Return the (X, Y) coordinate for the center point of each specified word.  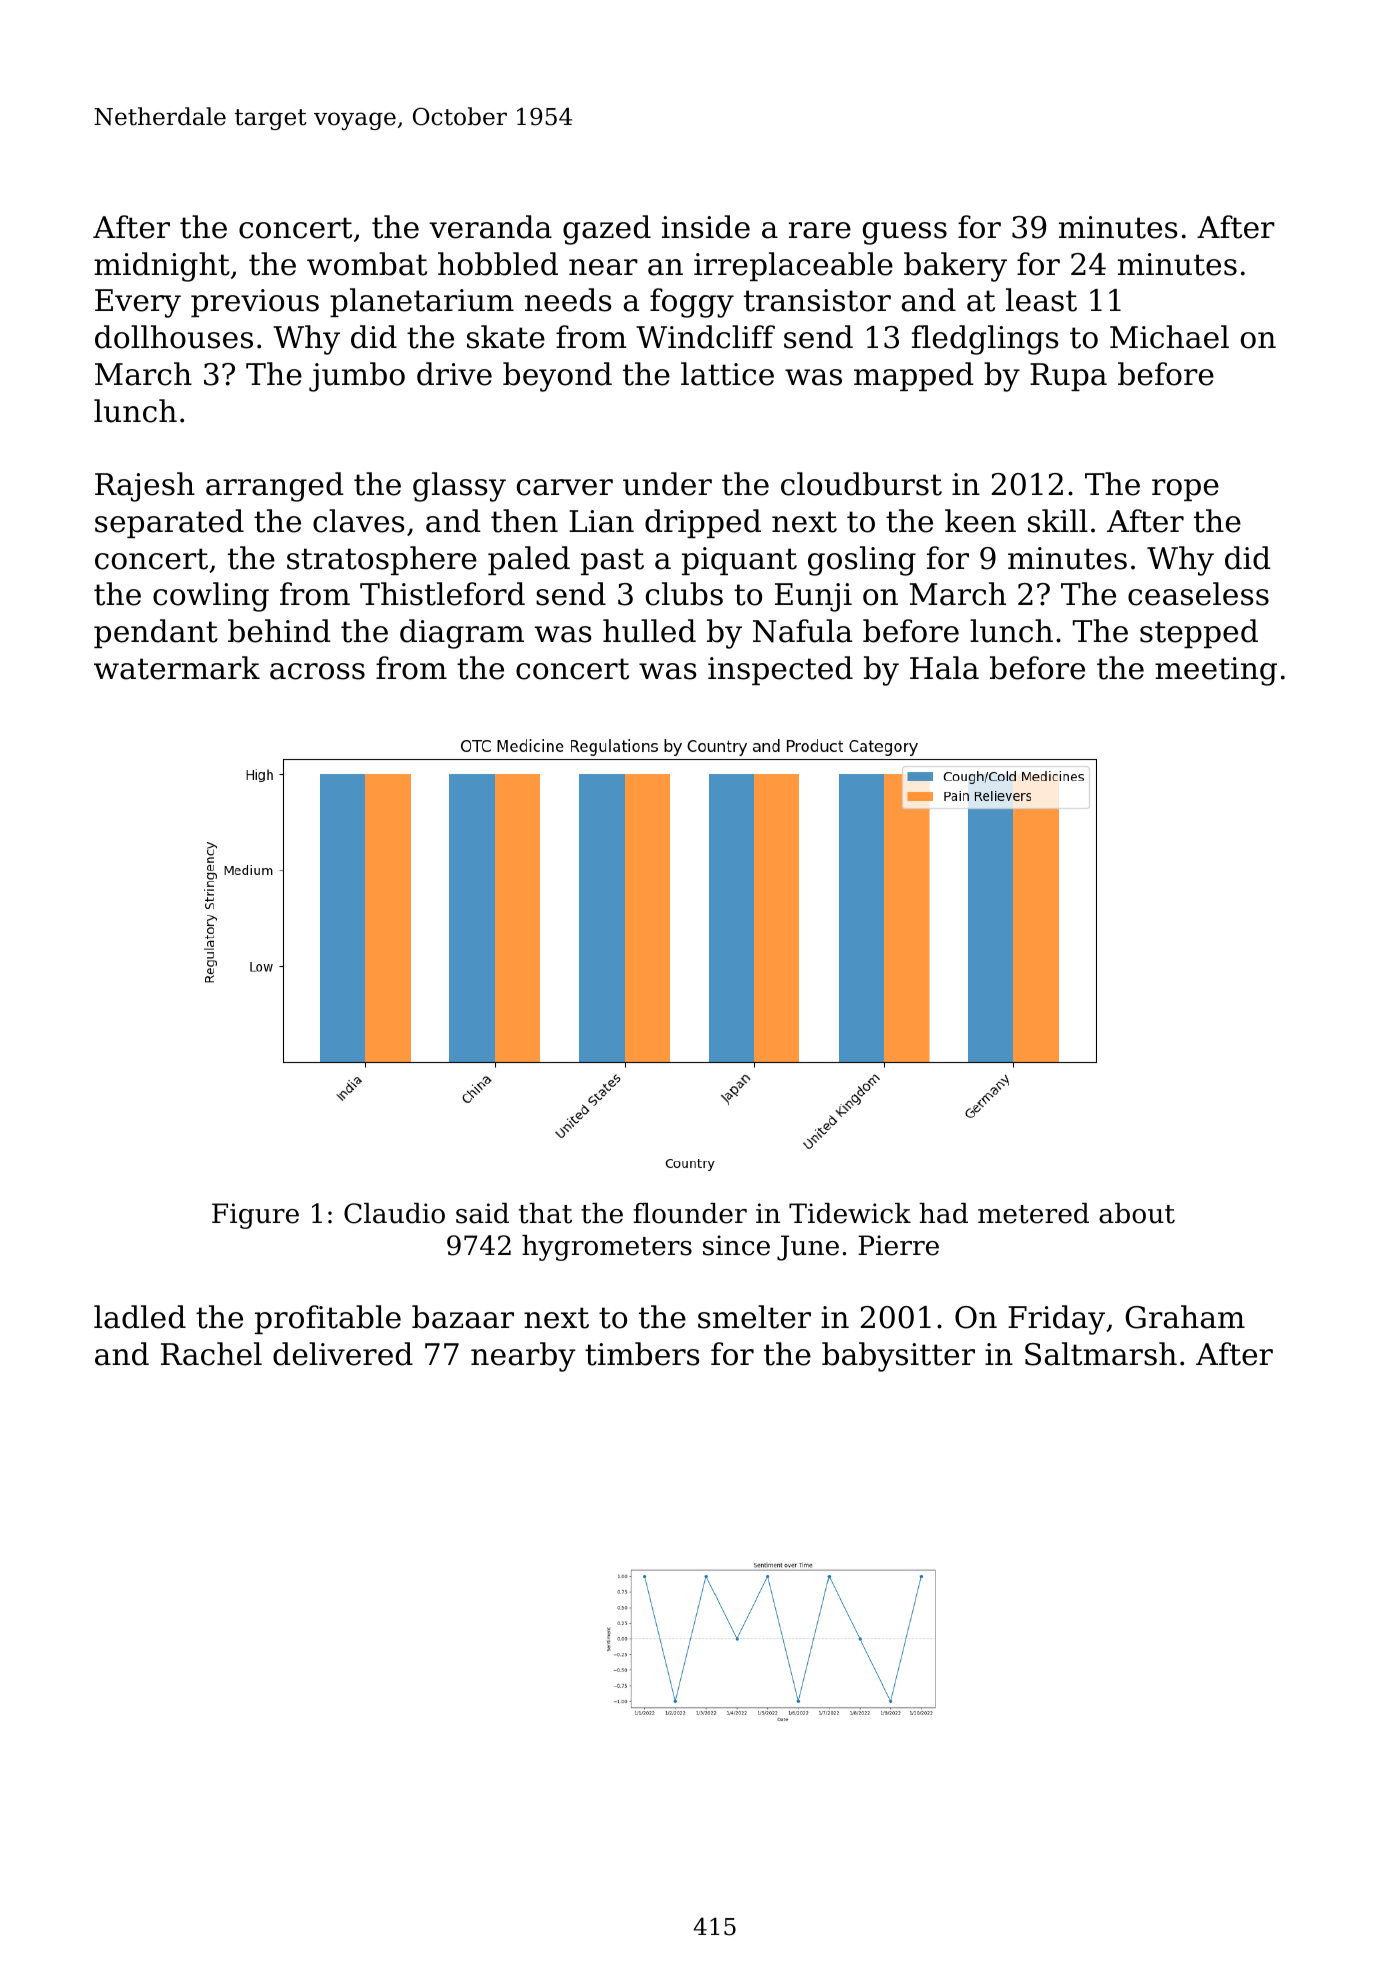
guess (905, 233)
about (1137, 1213)
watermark (177, 668)
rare (820, 230)
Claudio (394, 1213)
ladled (140, 1317)
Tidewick (850, 1213)
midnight (162, 267)
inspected (780, 670)
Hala (944, 668)
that (545, 1213)
